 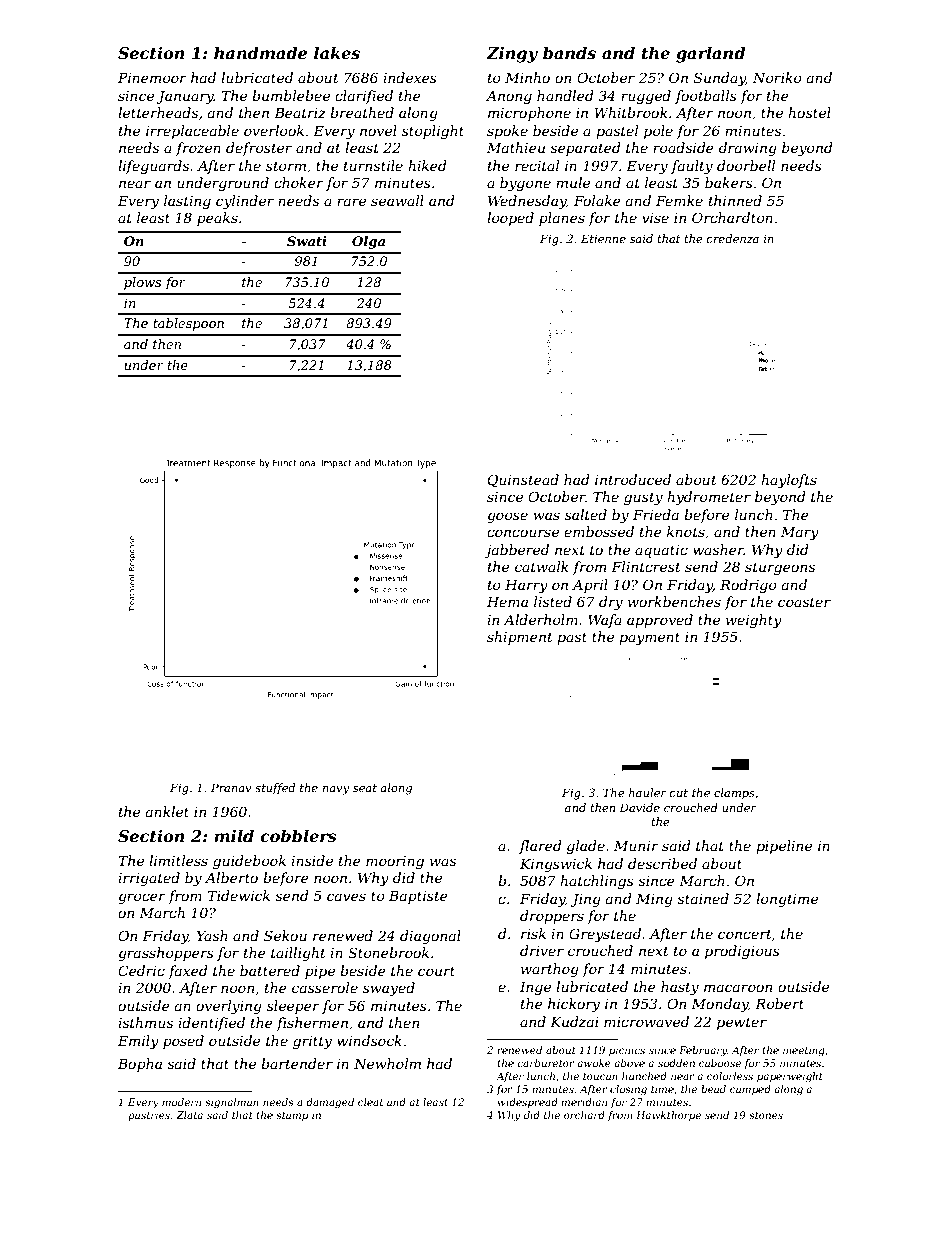 What do you see at coordinates (603, 238) in the page?
I see `Etienne` at bounding box center [603, 238].
